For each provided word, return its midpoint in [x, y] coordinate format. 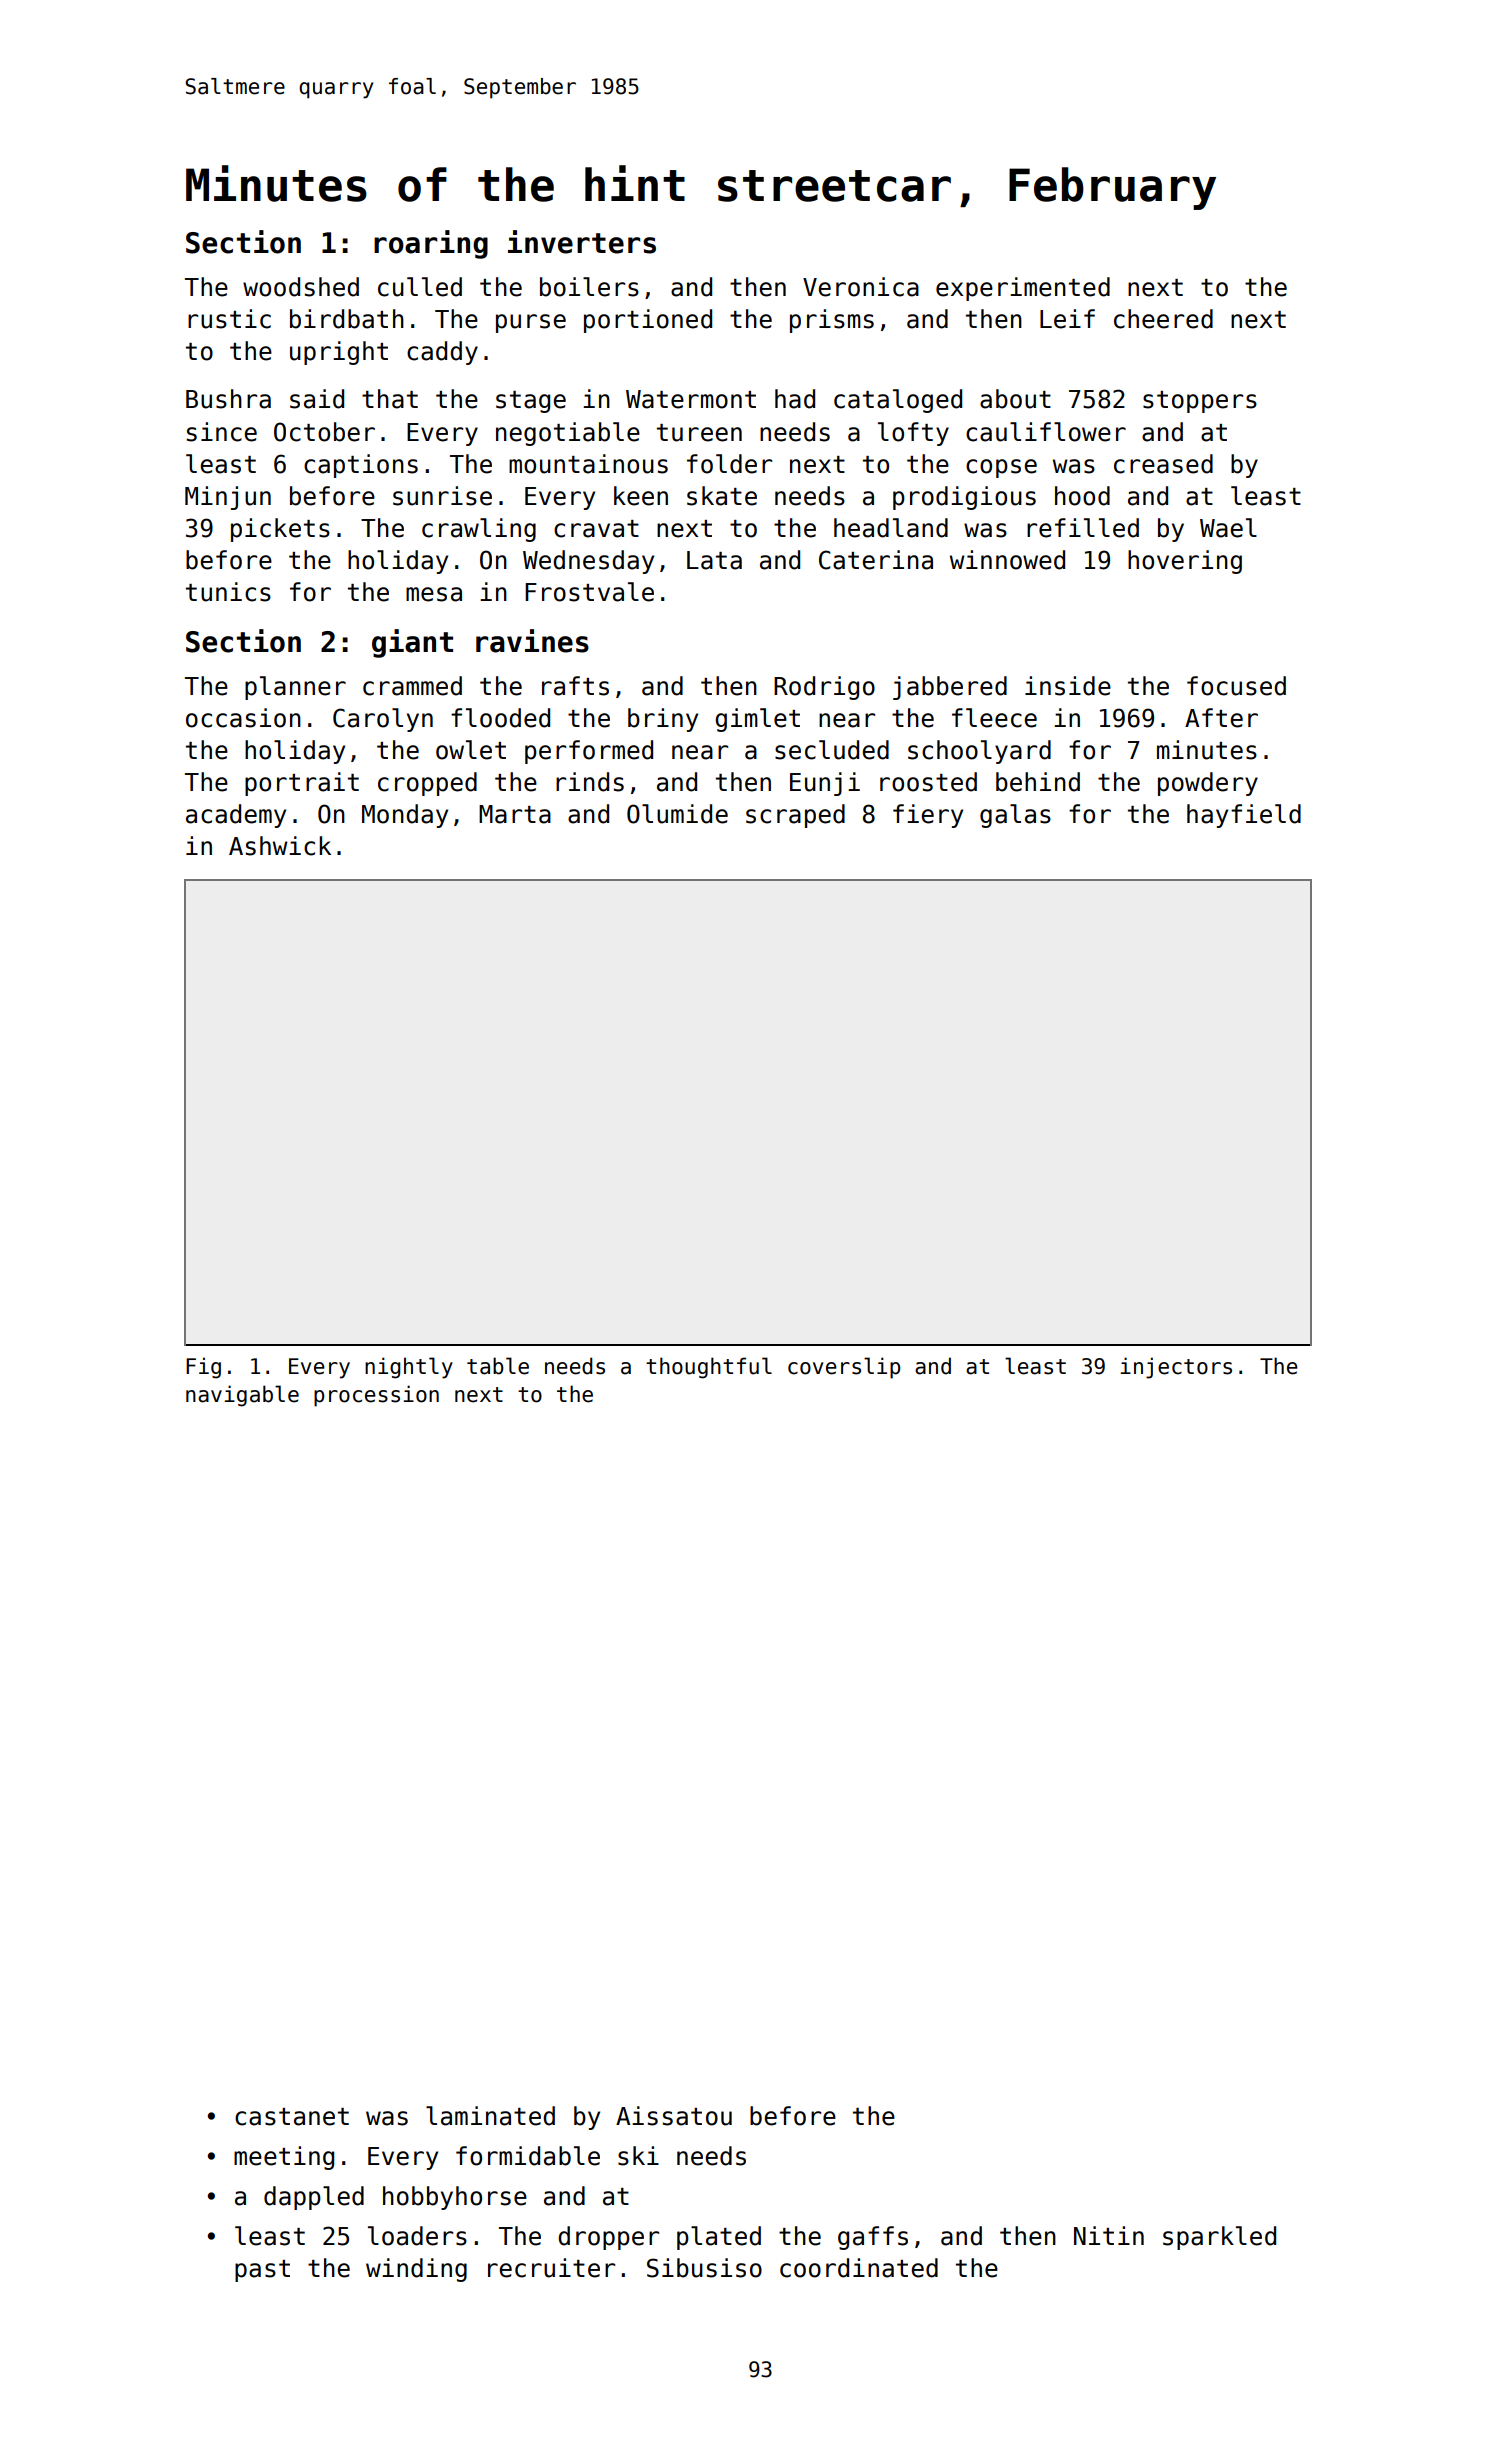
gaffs [873, 2238]
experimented [1023, 289]
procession [376, 1396]
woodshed [301, 287]
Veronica [861, 287]
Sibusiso [704, 2268]
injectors [1176, 1368]
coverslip [844, 1368]
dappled [314, 2198]
